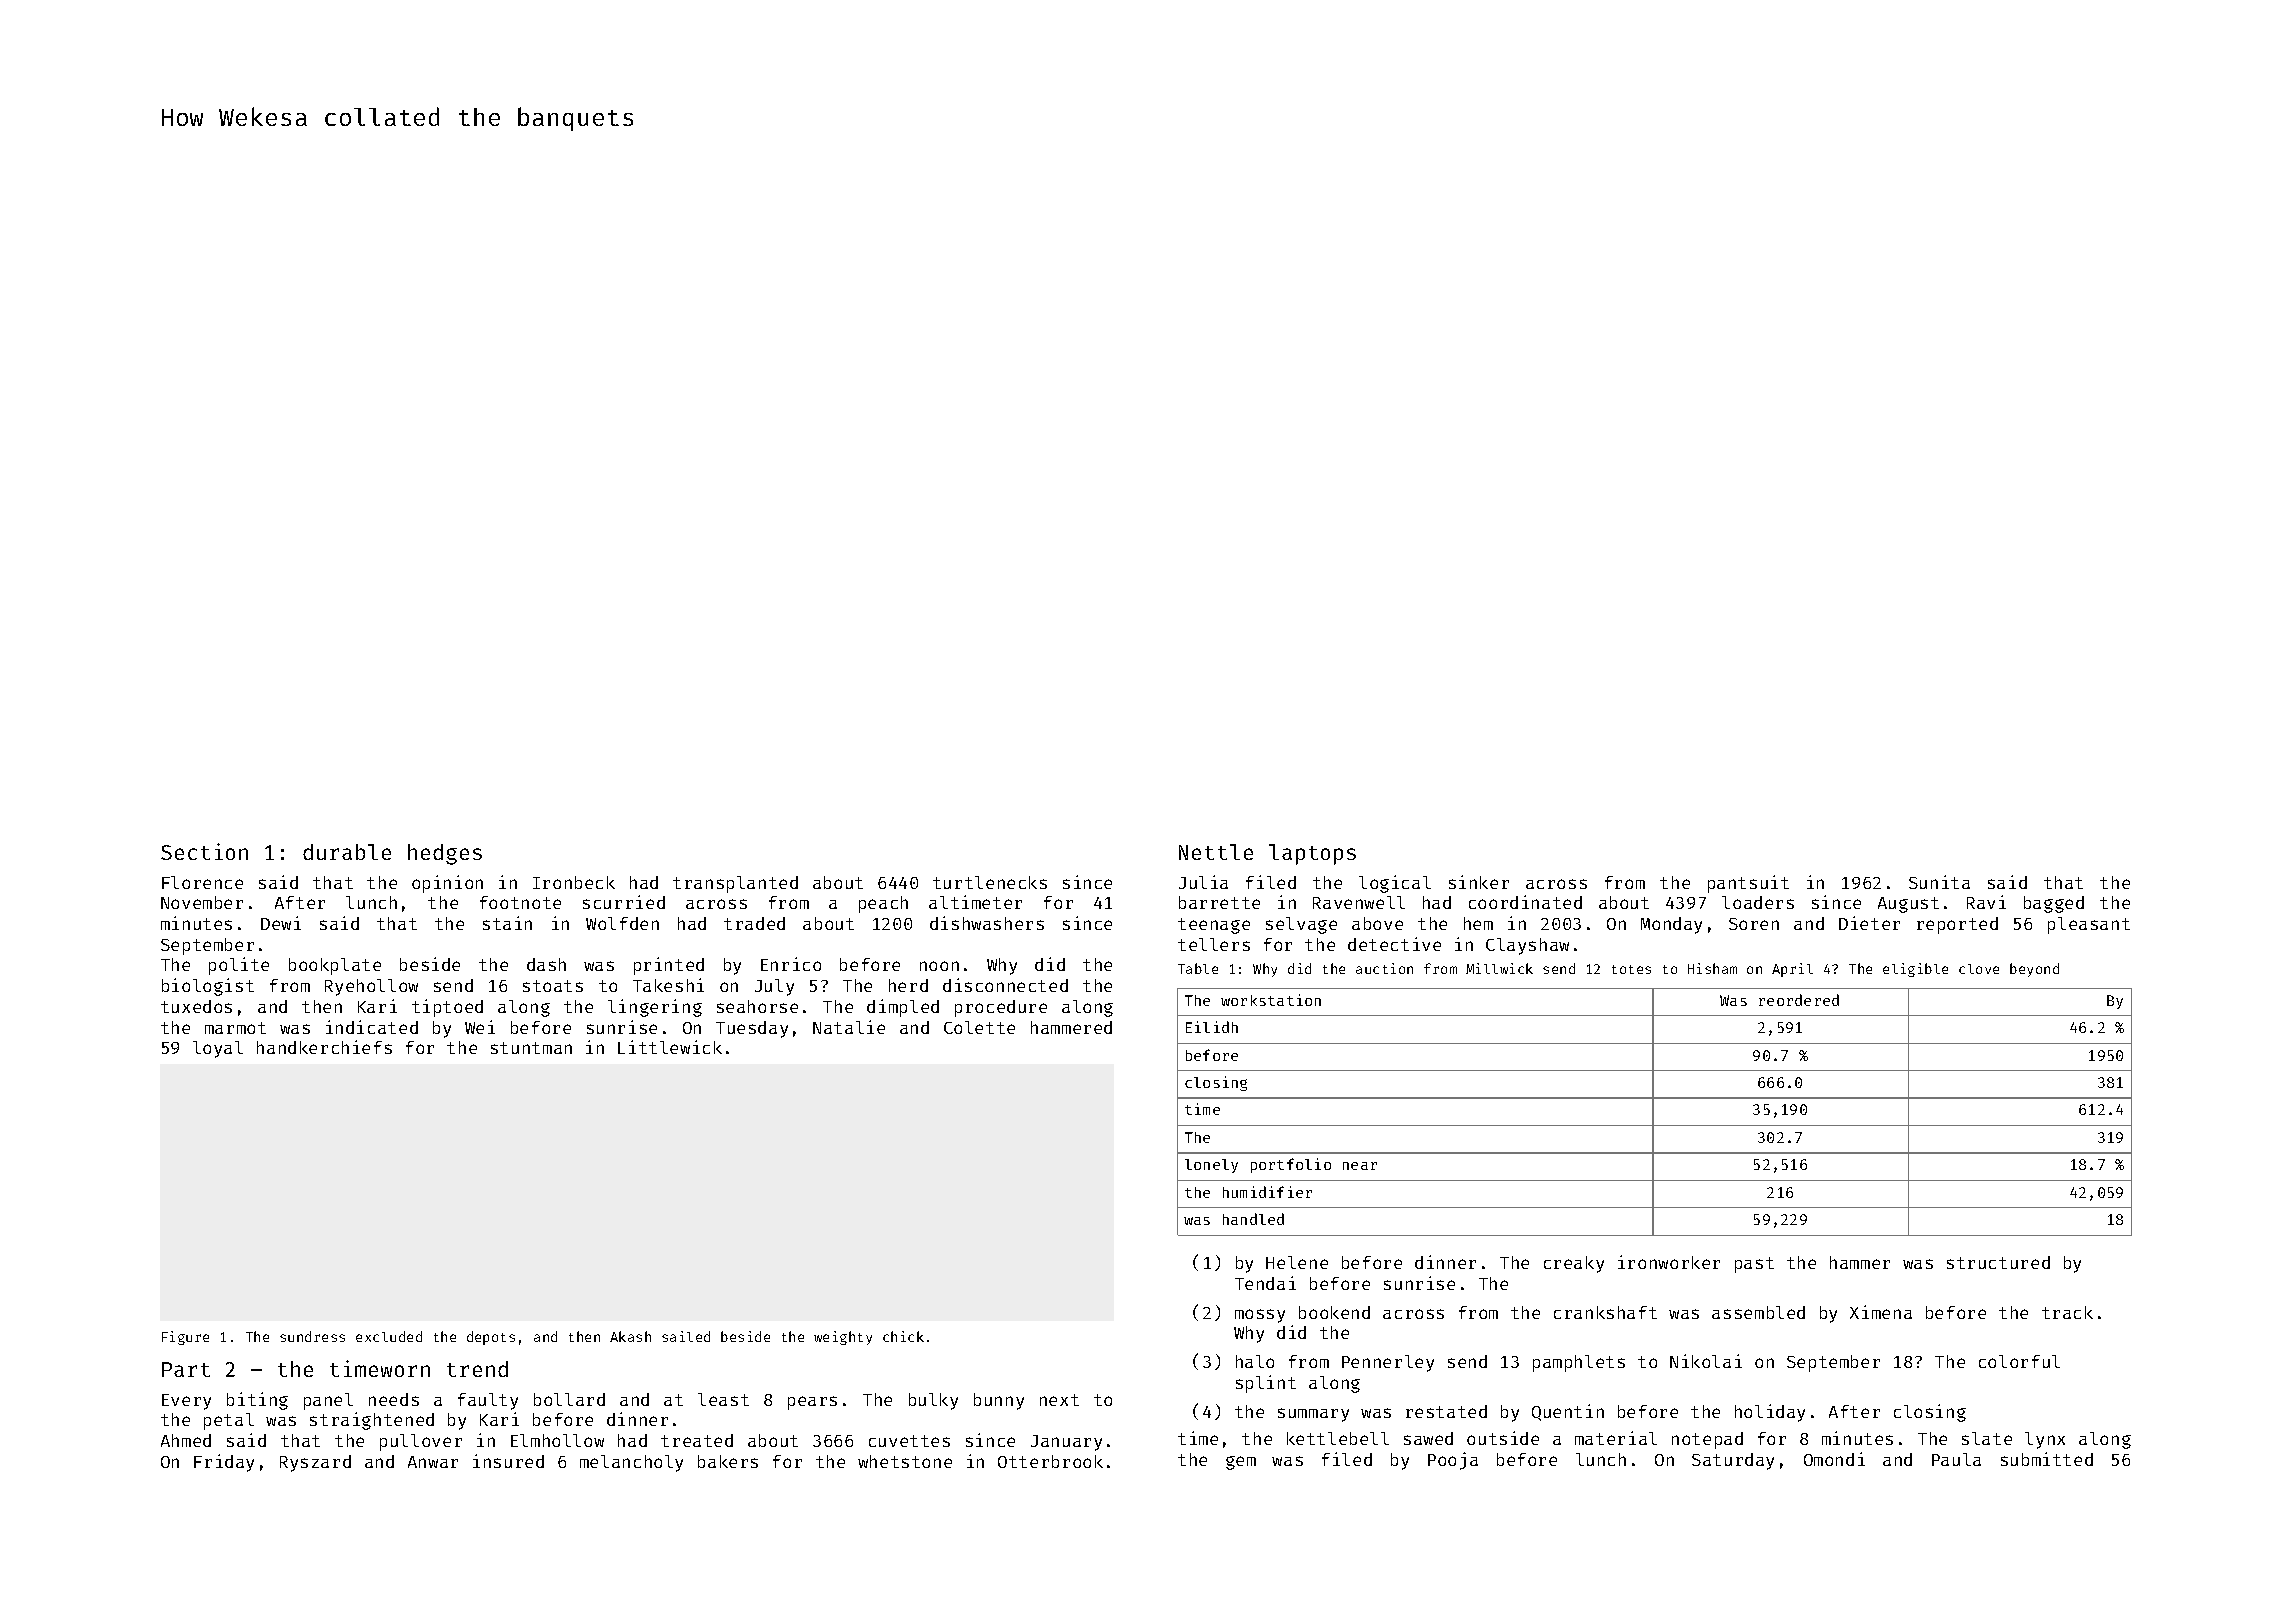 The height and width of the screenshot is (1620, 2292). What do you see at coordinates (186, 1440) in the screenshot?
I see `Ahmed` at bounding box center [186, 1440].
